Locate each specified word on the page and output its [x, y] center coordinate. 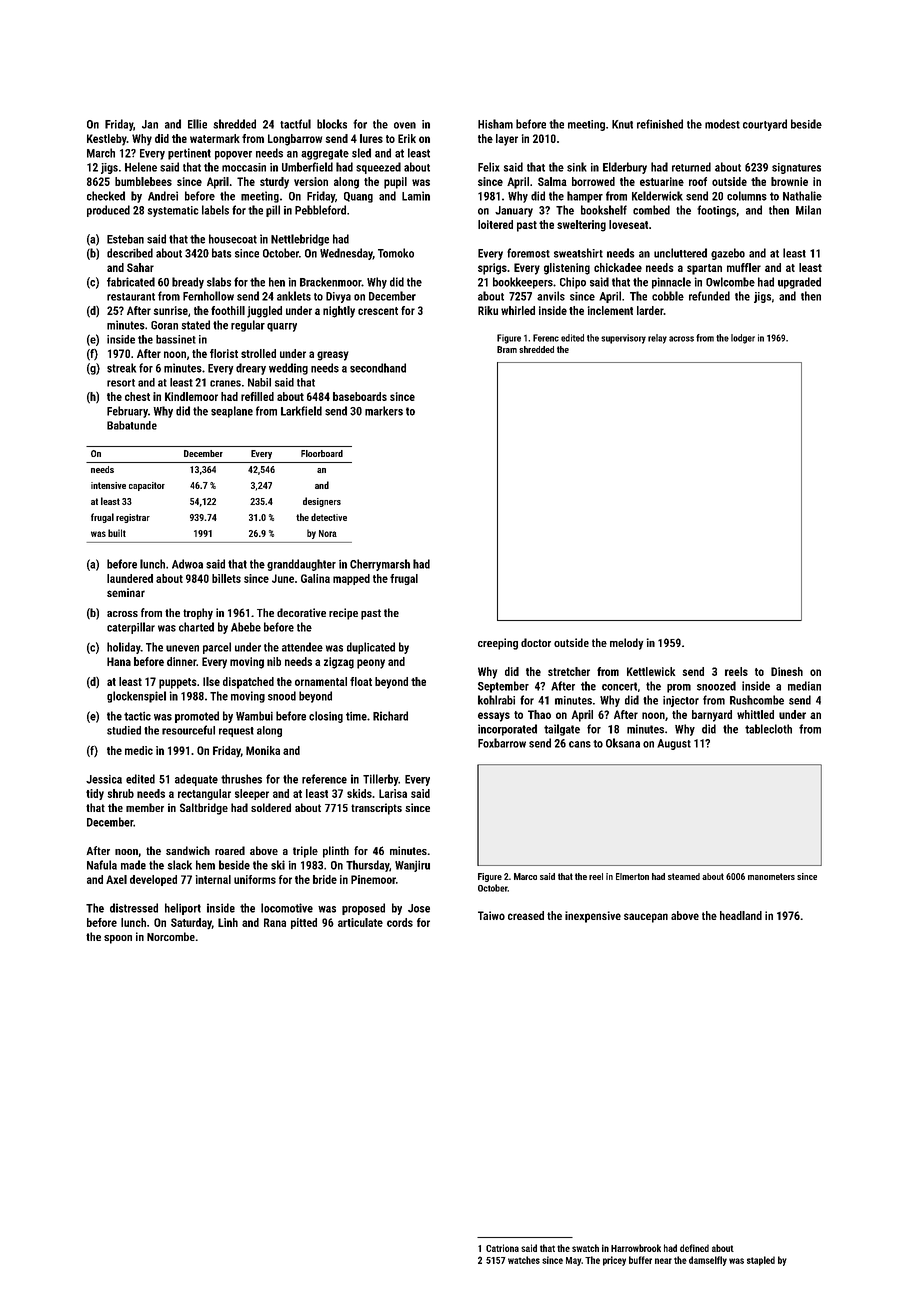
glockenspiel [136, 697]
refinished [660, 124]
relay [657, 339]
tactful [295, 124]
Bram [507, 349]
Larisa [393, 793]
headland [741, 915]
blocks [332, 124]
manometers [771, 876]
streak [121, 368]
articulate [360, 922]
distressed [134, 908]
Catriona [502, 1248]
